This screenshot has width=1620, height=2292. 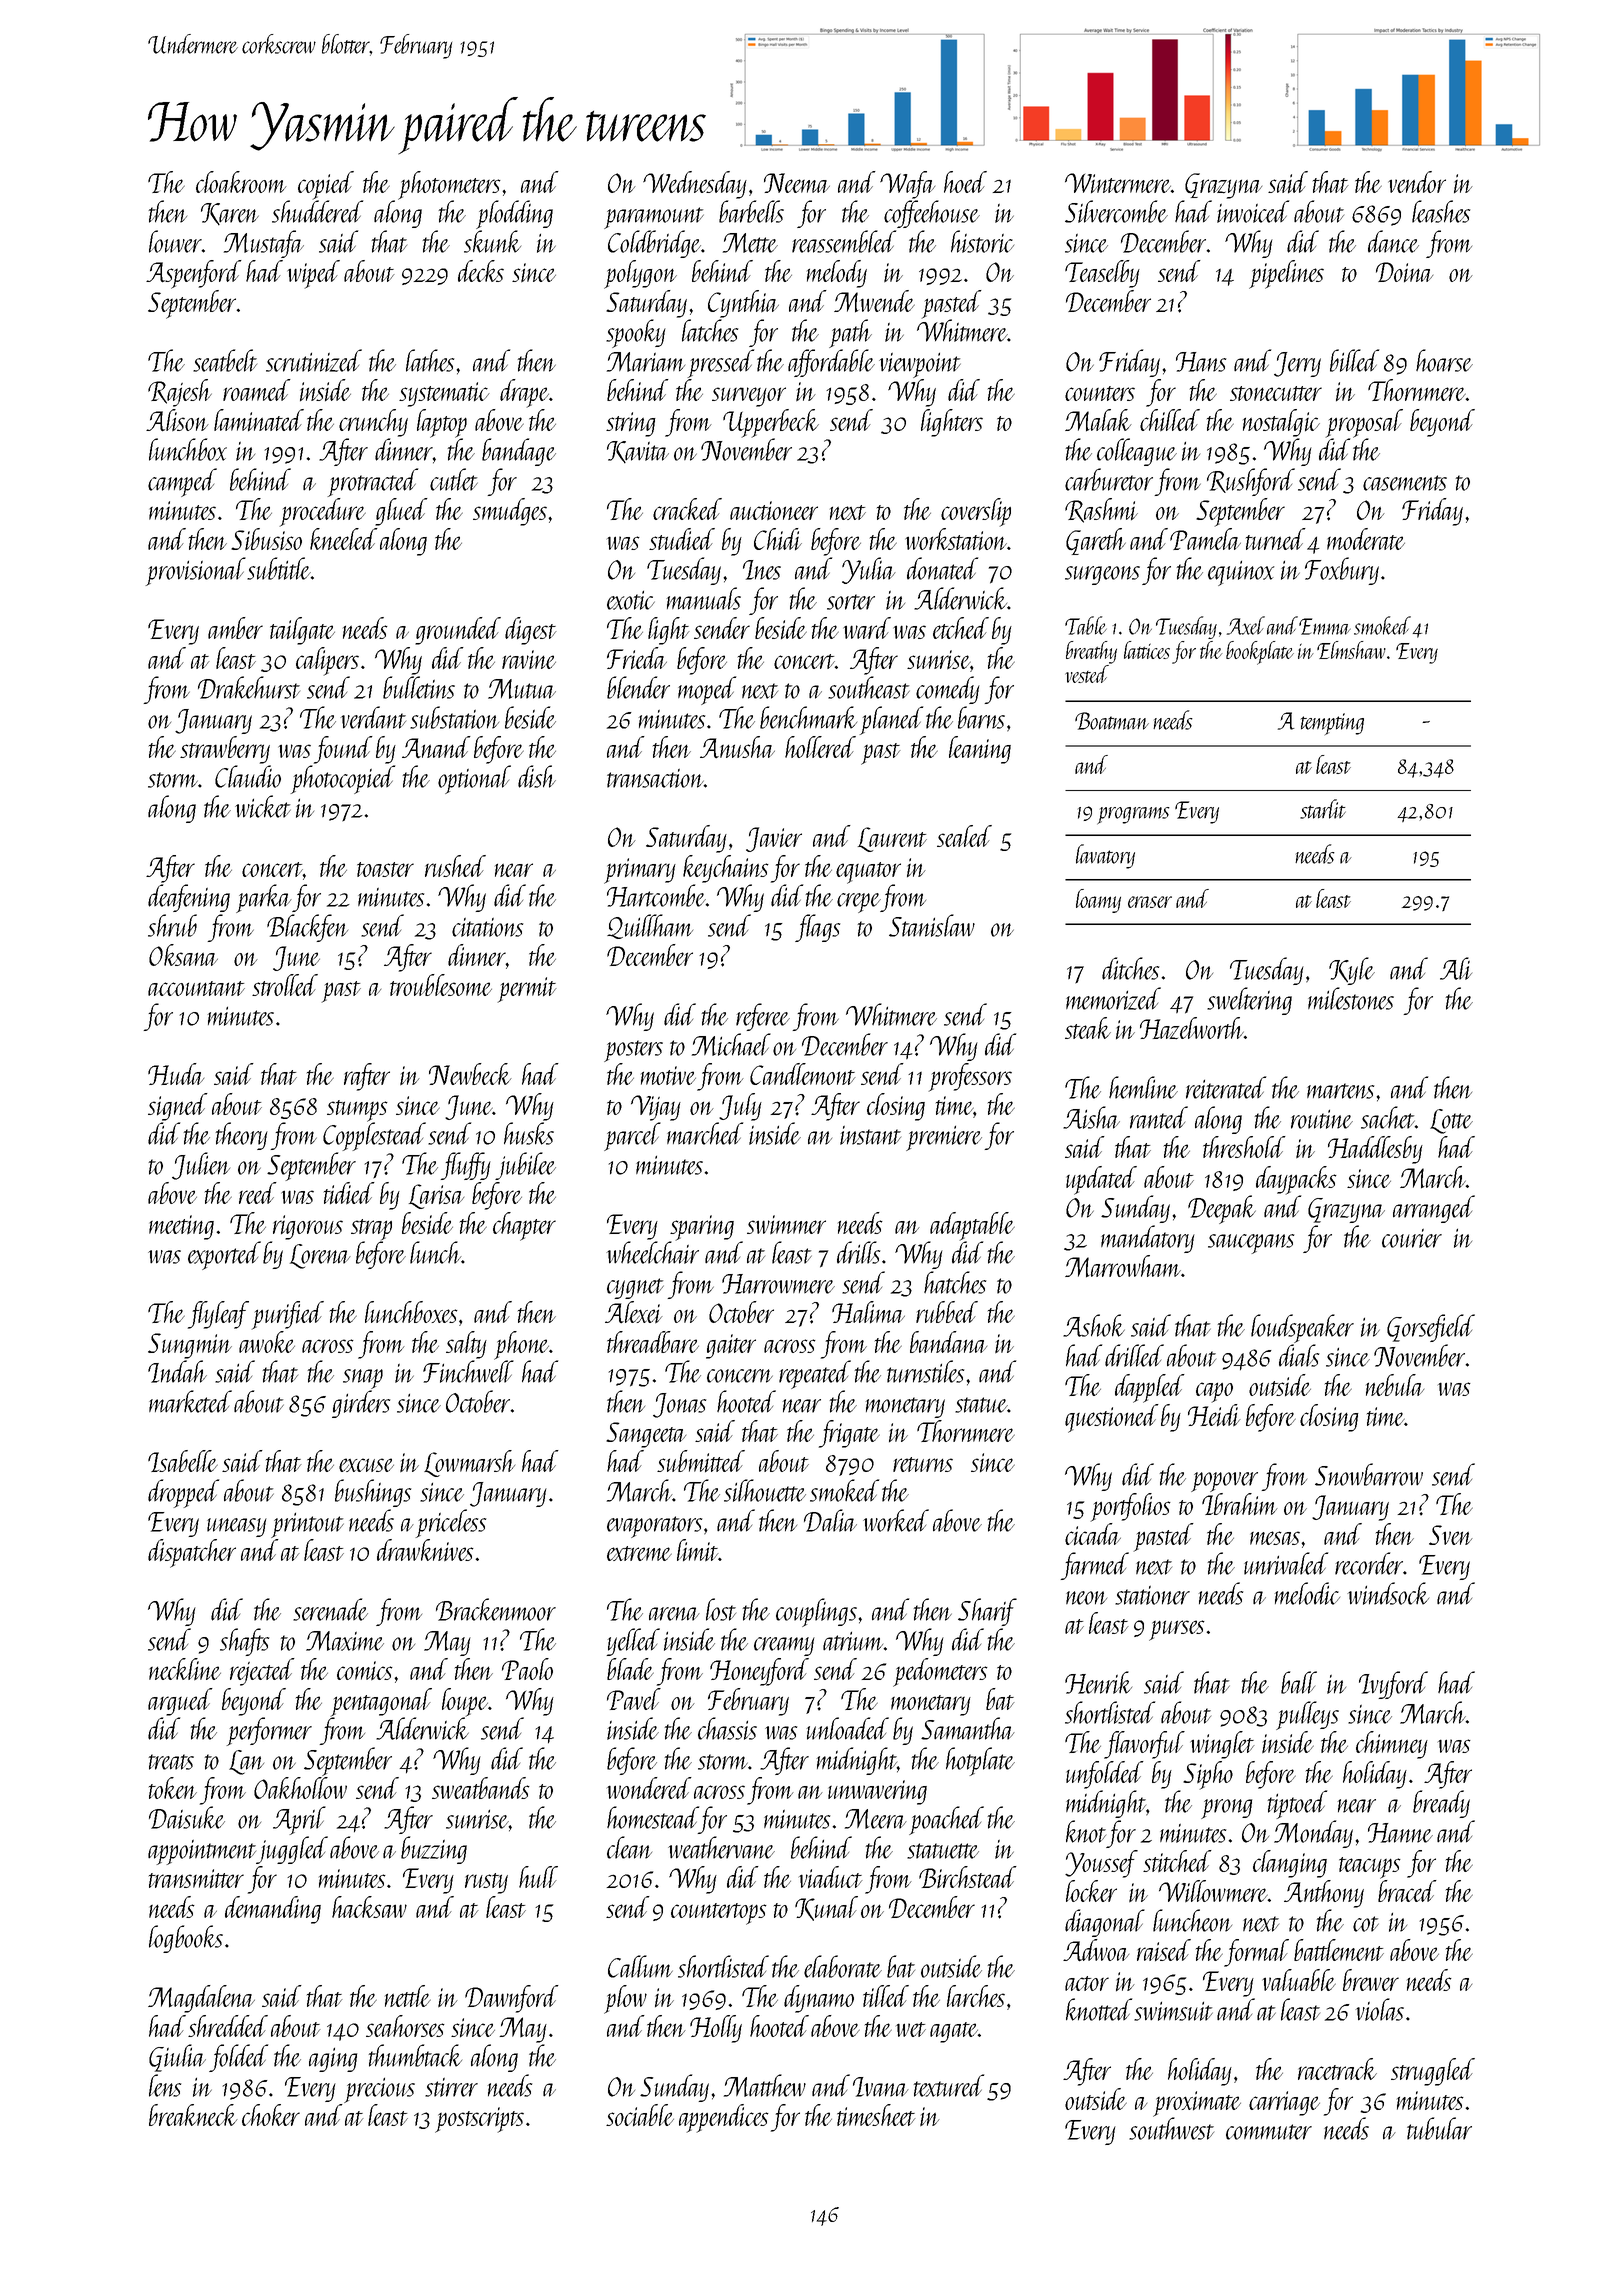 What do you see at coordinates (881, 2087) in the screenshot?
I see `Ivana` at bounding box center [881, 2087].
